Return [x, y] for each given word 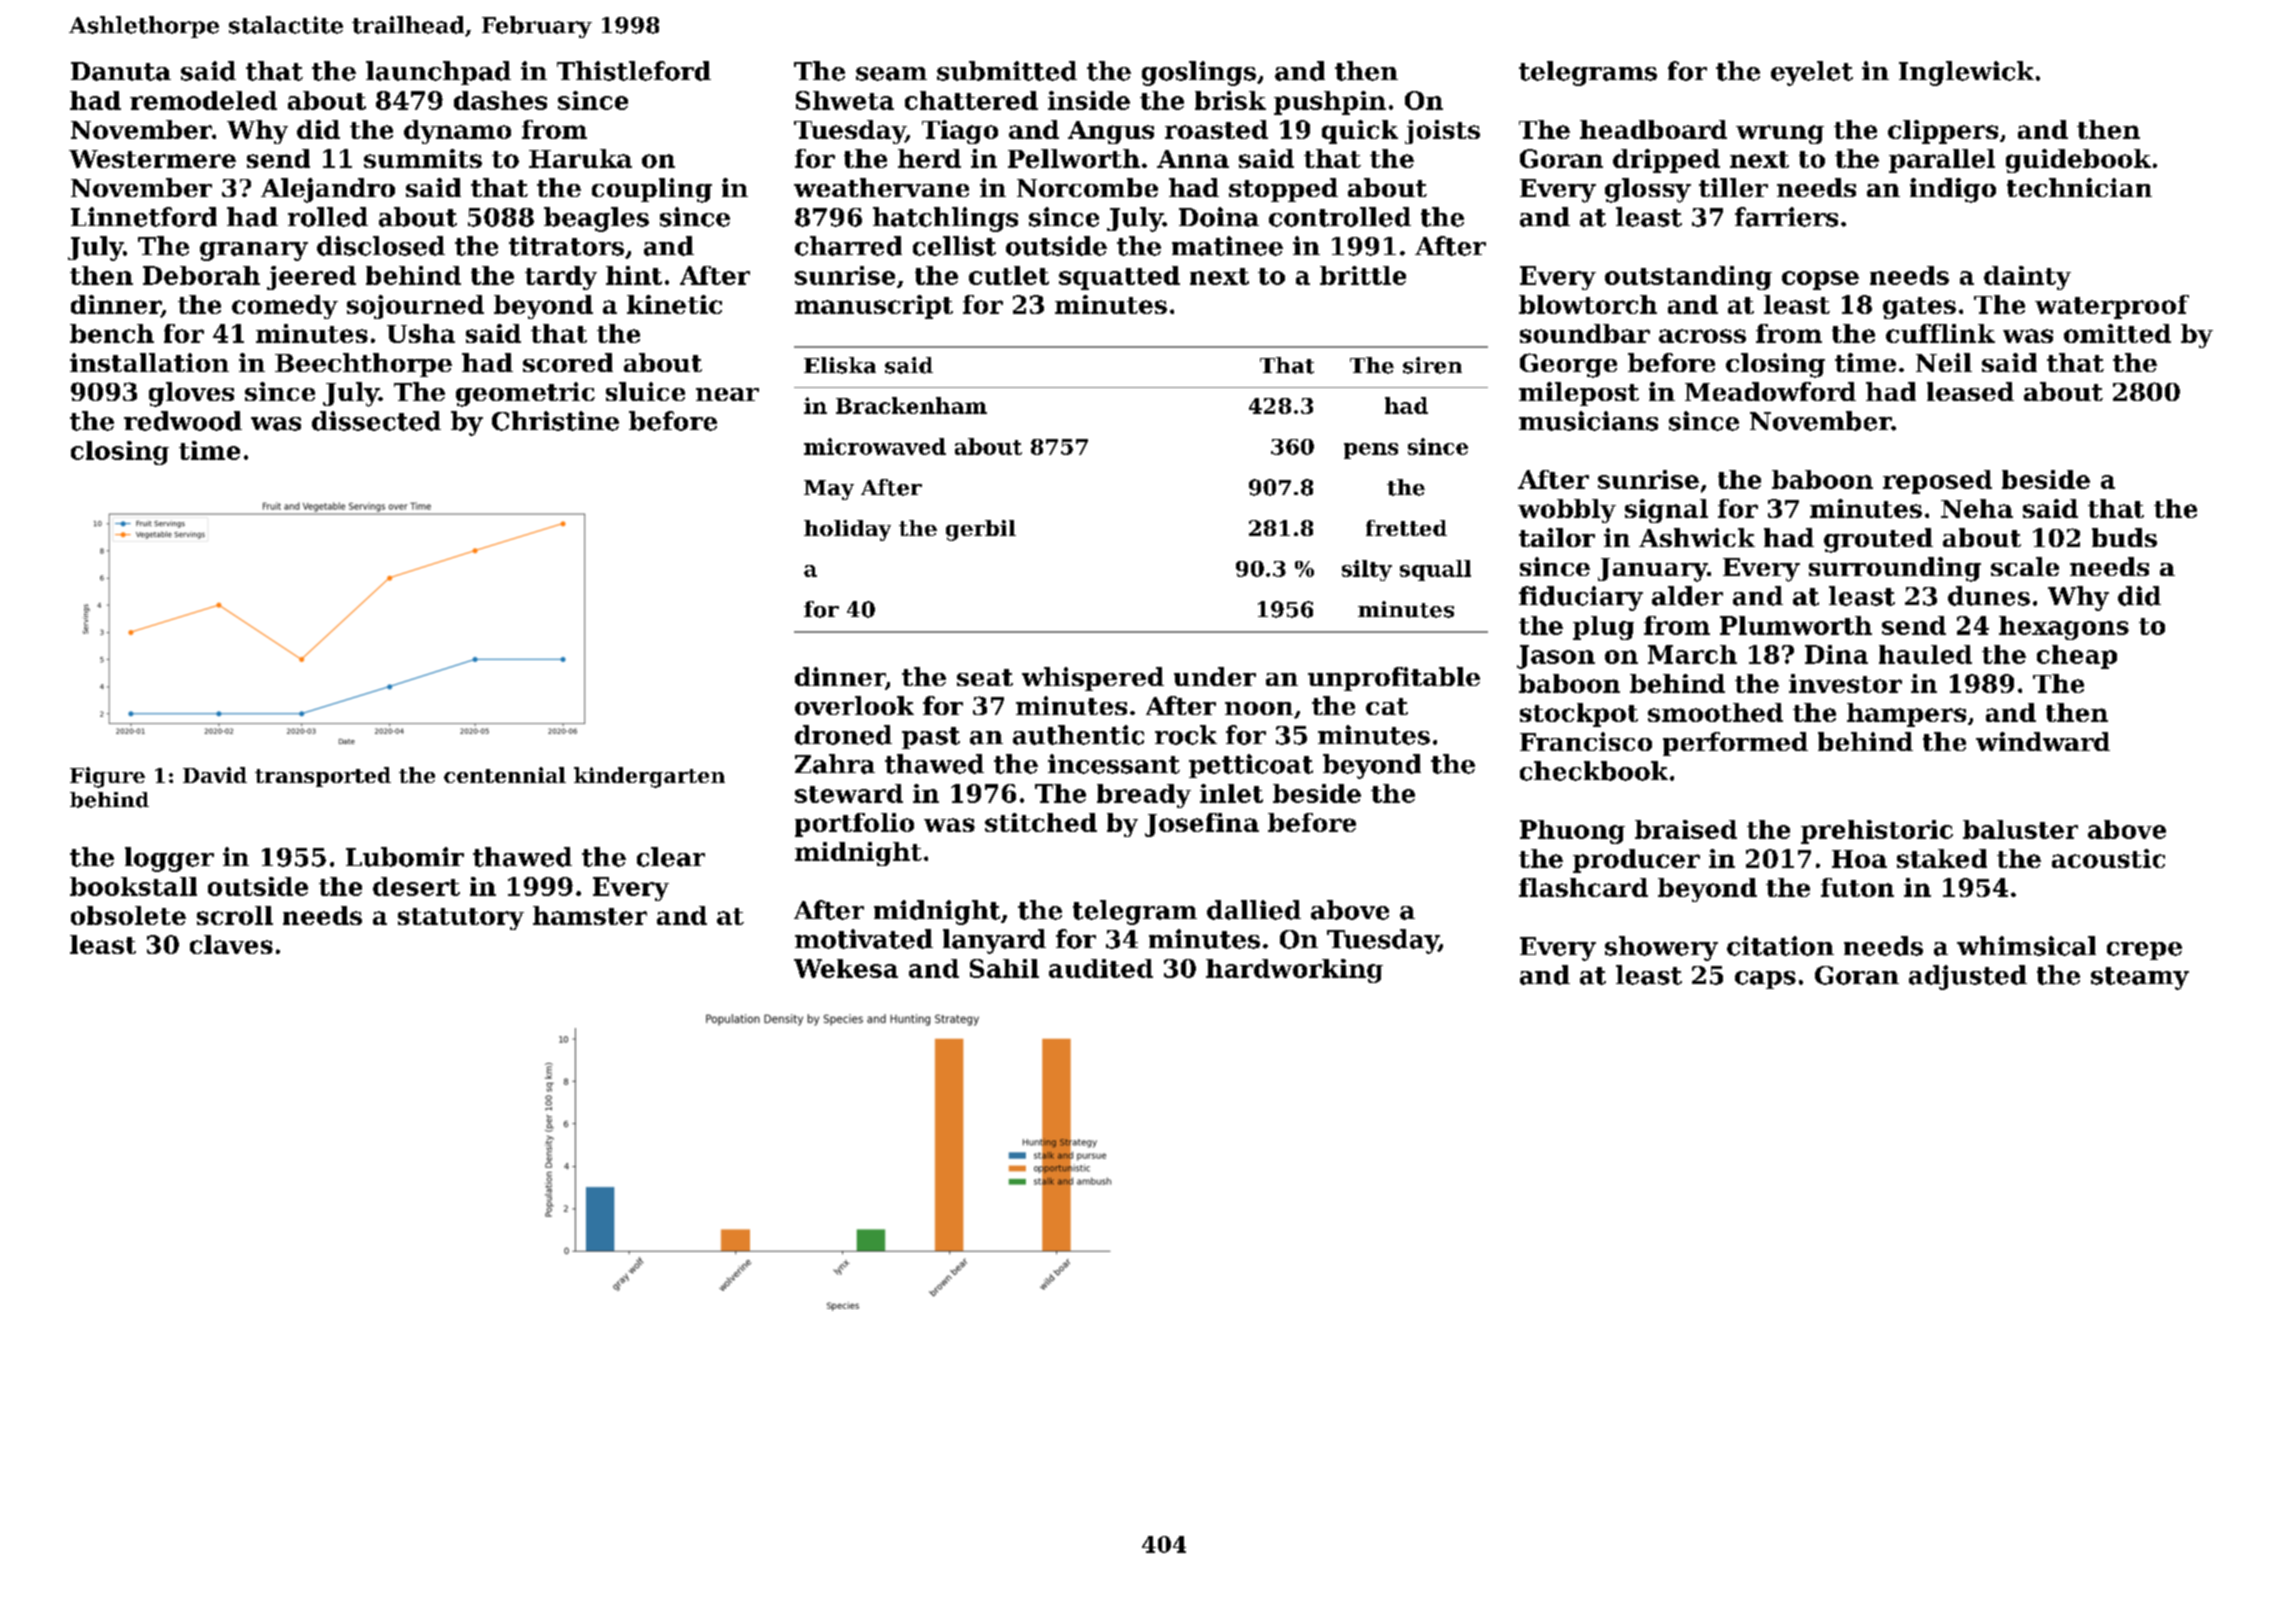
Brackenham [911, 405]
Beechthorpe [363, 365]
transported [323, 777]
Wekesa [846, 968]
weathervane [881, 187]
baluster [2020, 829]
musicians [1588, 421]
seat [985, 677]
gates [1919, 308]
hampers [1906, 715]
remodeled [203, 100]
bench [112, 333]
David [215, 775]
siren [1432, 365]
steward [849, 793]
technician [2079, 187]
